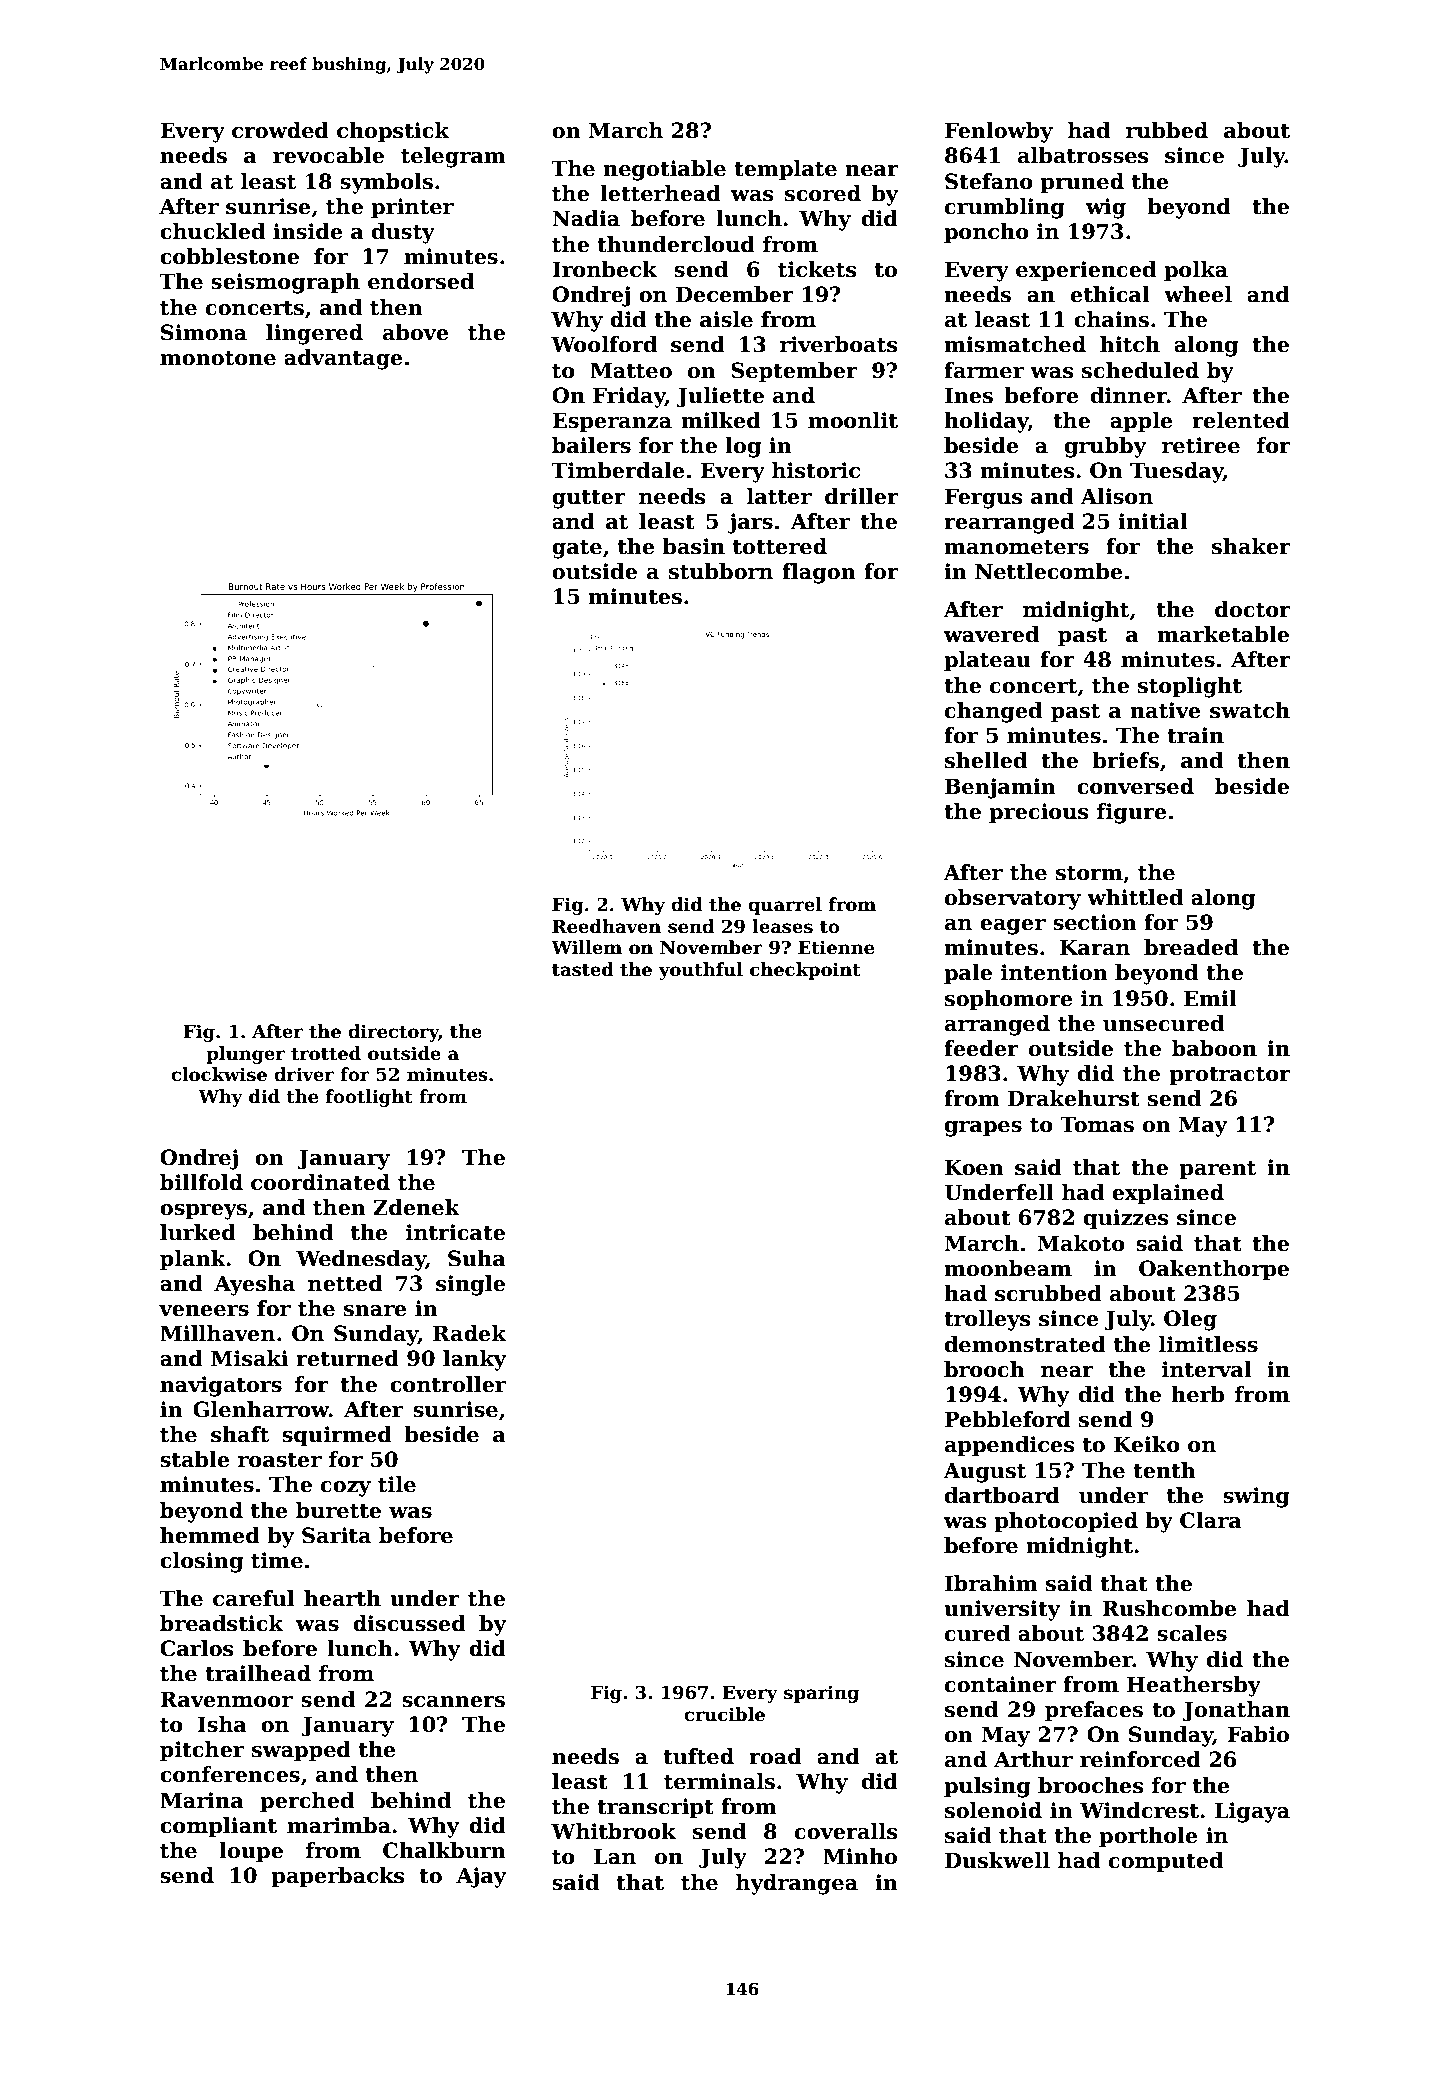 The height and width of the screenshot is (2100, 1450). What do you see at coordinates (336, 1535) in the screenshot?
I see `Sarita` at bounding box center [336, 1535].
